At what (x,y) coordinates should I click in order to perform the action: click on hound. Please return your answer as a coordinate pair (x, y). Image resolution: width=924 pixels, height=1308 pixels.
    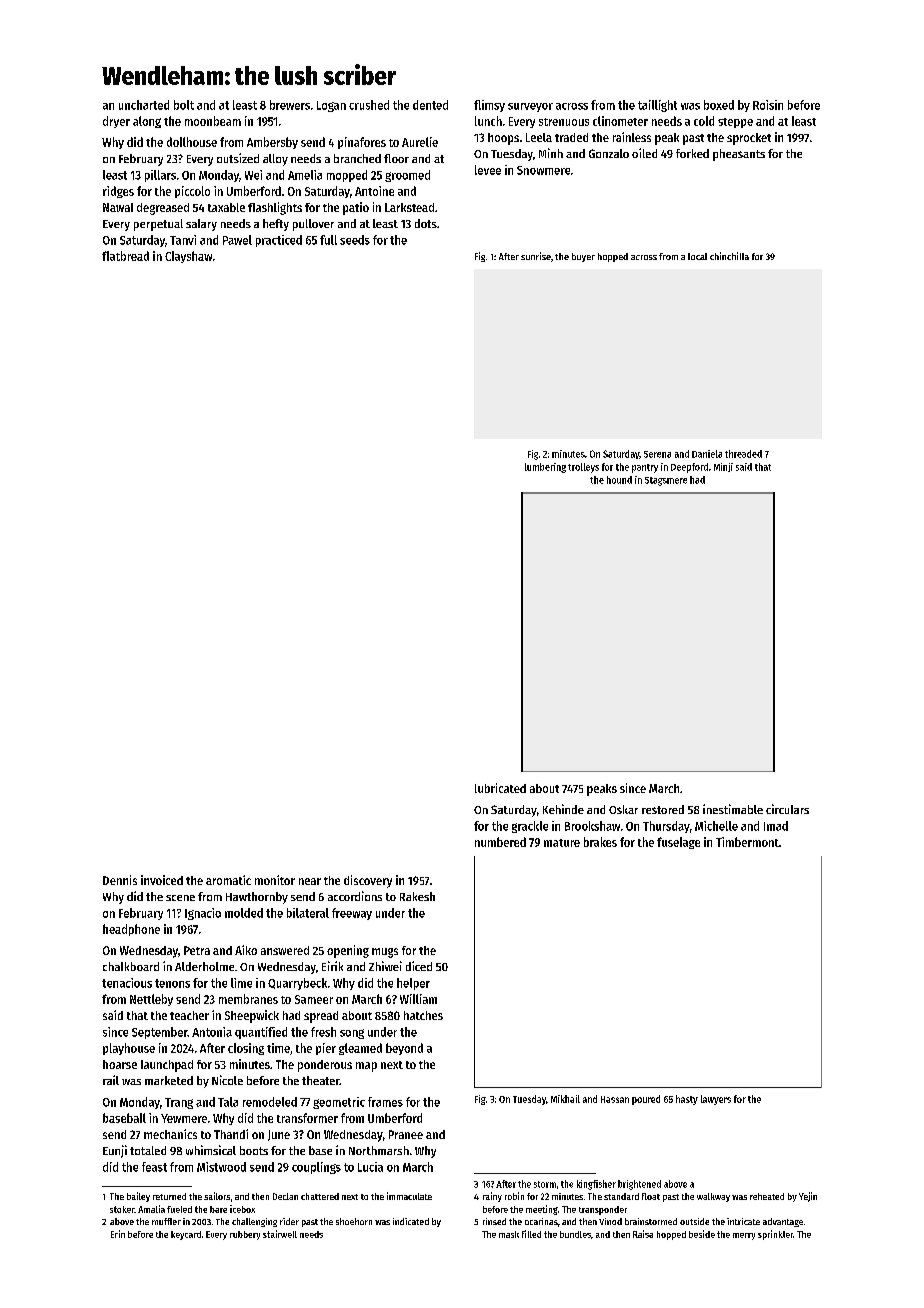
    Looking at the image, I should click on (619, 480).
